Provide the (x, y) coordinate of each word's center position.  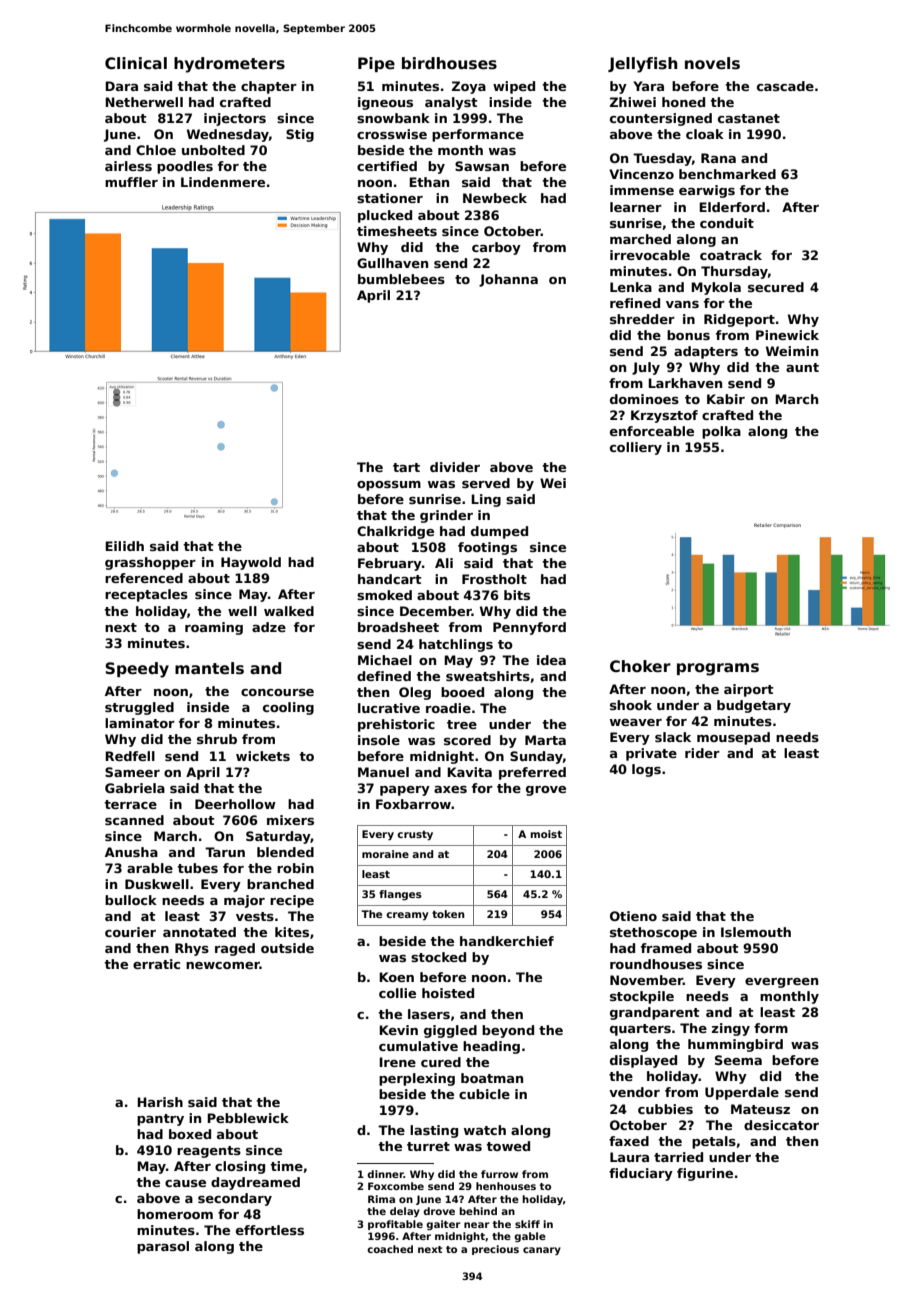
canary (542, 1251)
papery (405, 791)
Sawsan (482, 166)
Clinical (136, 63)
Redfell (130, 756)
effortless (270, 1230)
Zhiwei (633, 102)
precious (495, 1250)
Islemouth (756, 932)
